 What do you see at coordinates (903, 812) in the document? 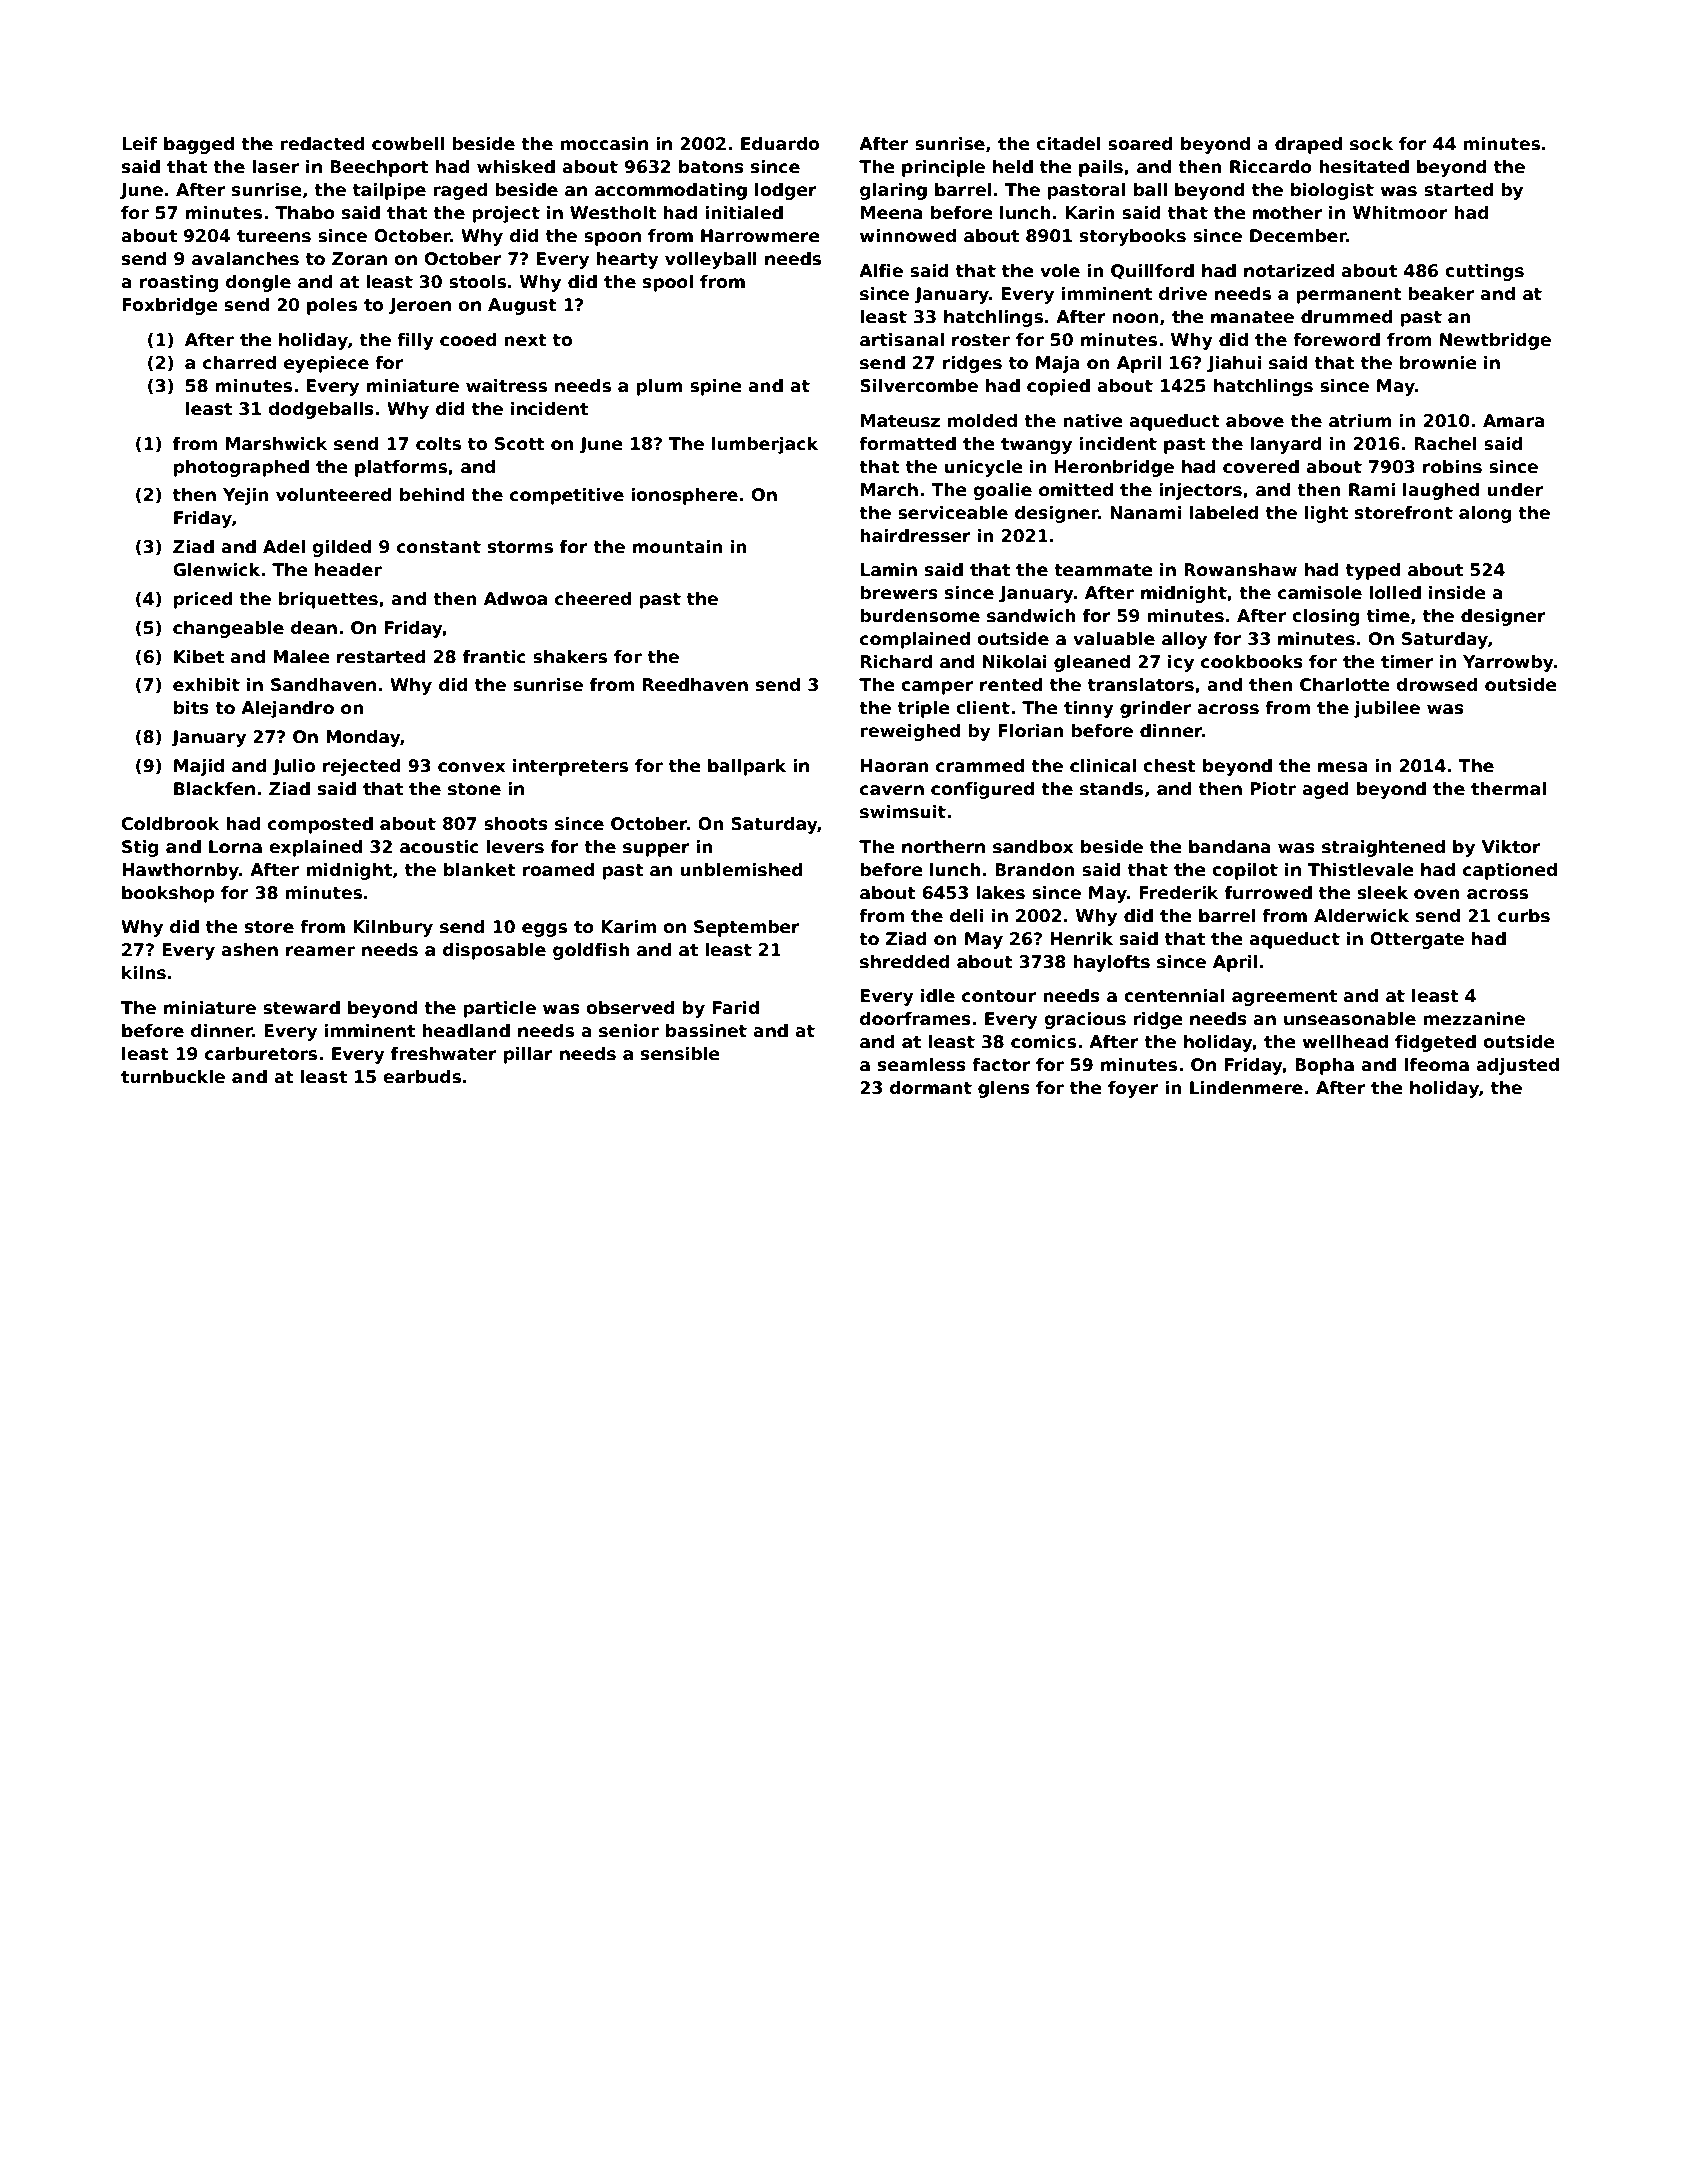
I see `swimsuit` at bounding box center [903, 812].
